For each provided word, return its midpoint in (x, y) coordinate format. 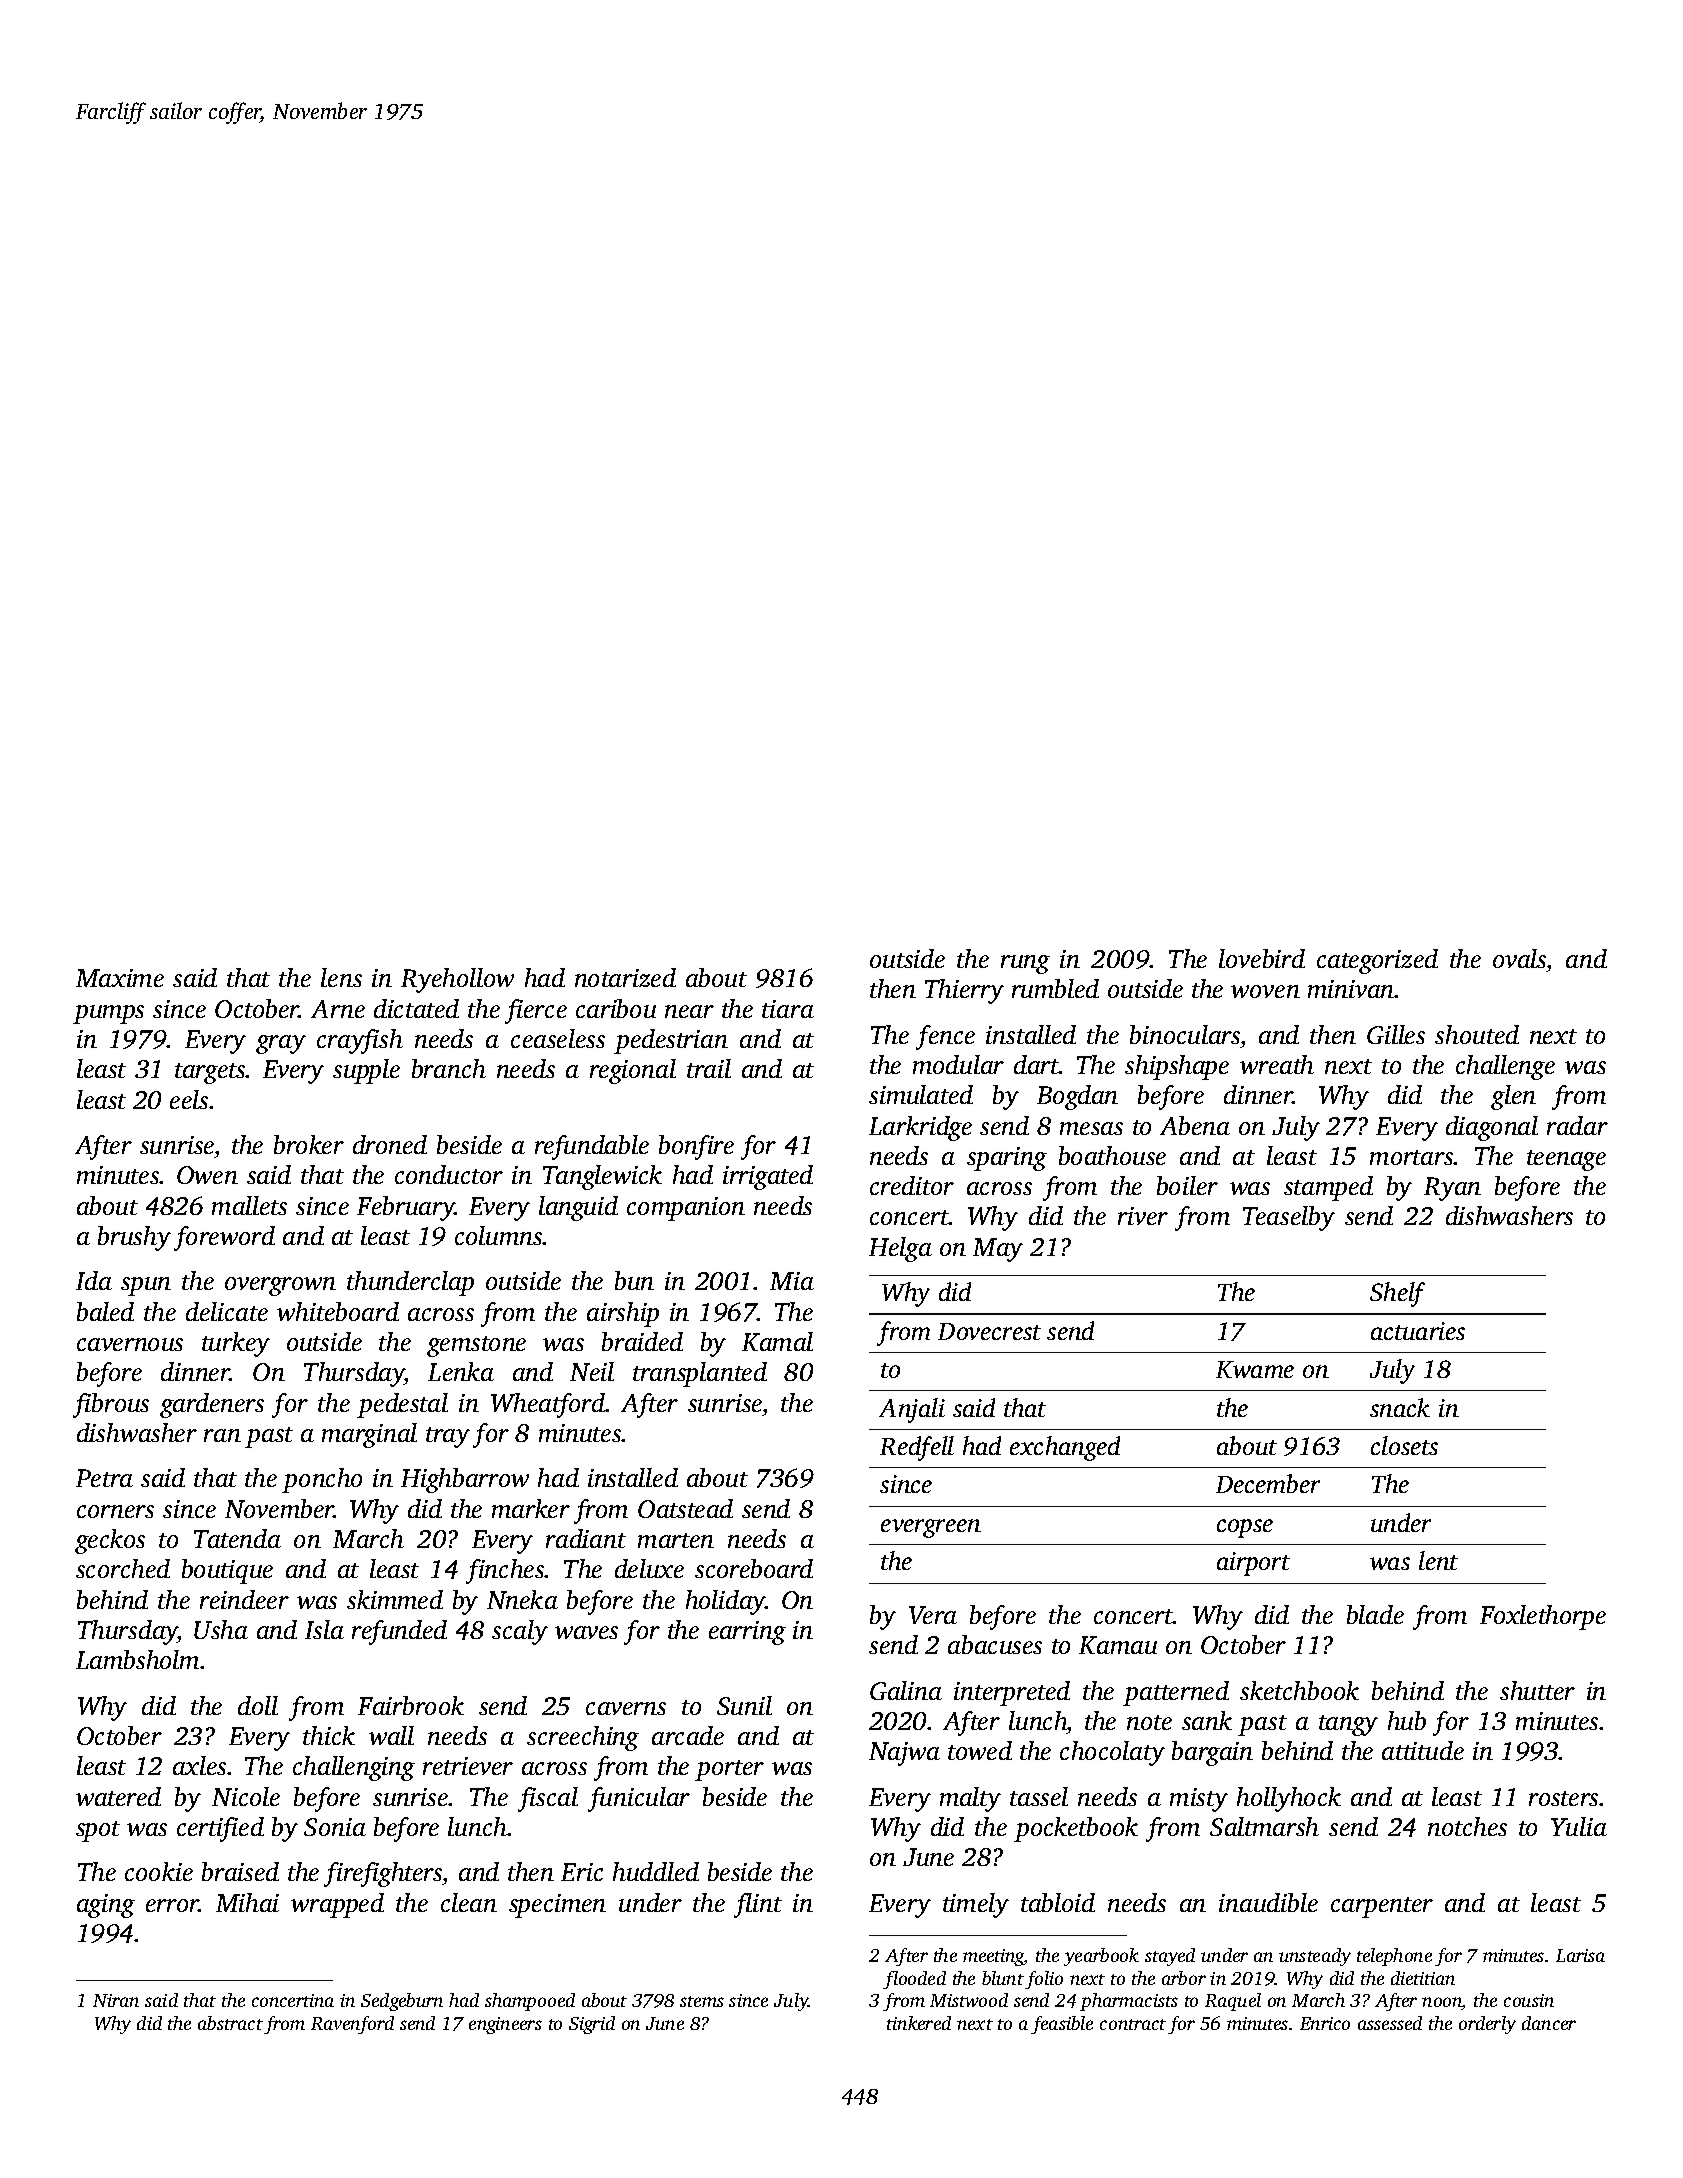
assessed (1390, 2023)
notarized (625, 977)
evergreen (931, 1528)
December (1268, 1483)
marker (531, 1508)
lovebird (1262, 958)
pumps (108, 1014)
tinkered (919, 2023)
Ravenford (352, 2025)
